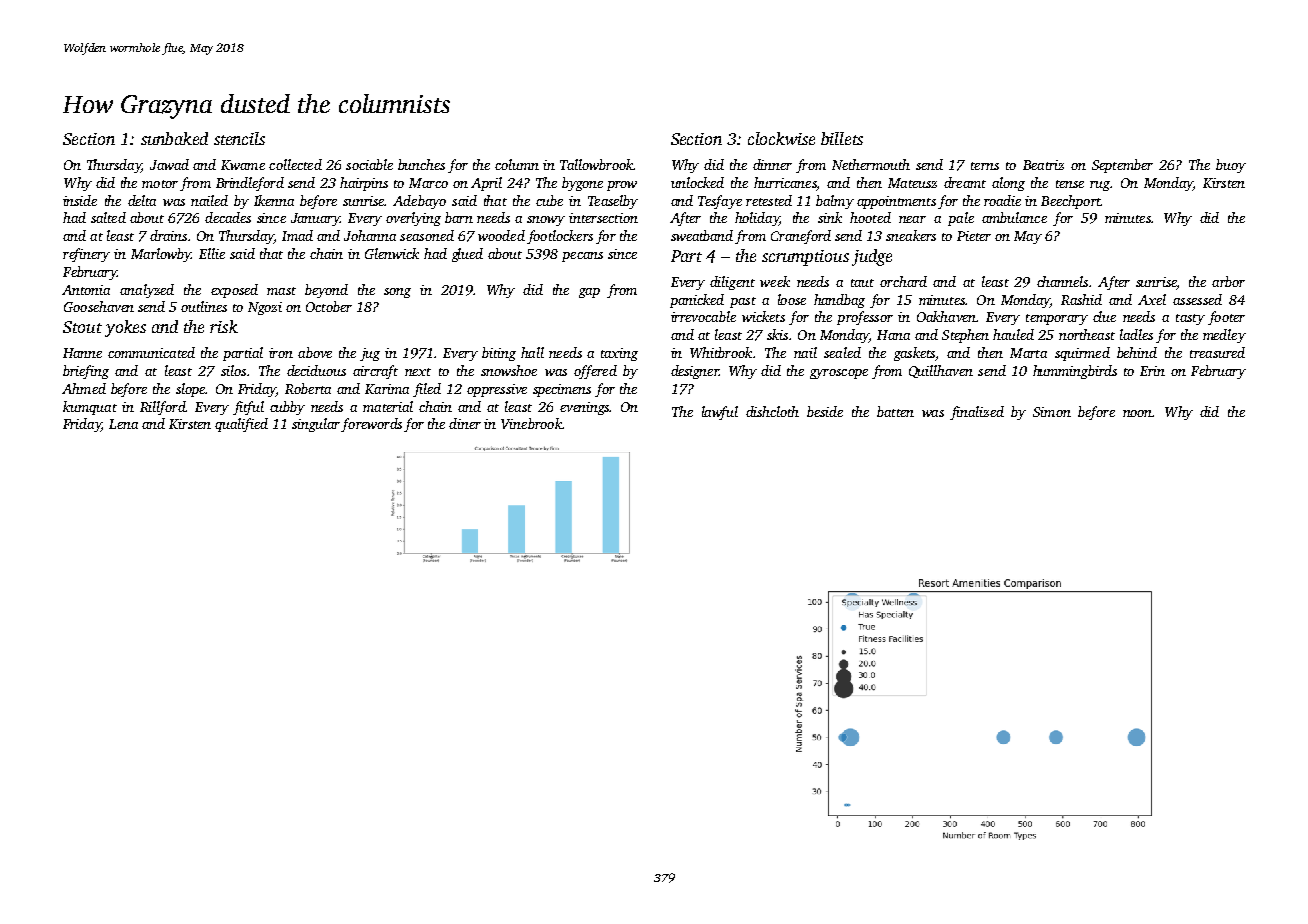  What do you see at coordinates (584, 408) in the screenshot?
I see `evenings` at bounding box center [584, 408].
